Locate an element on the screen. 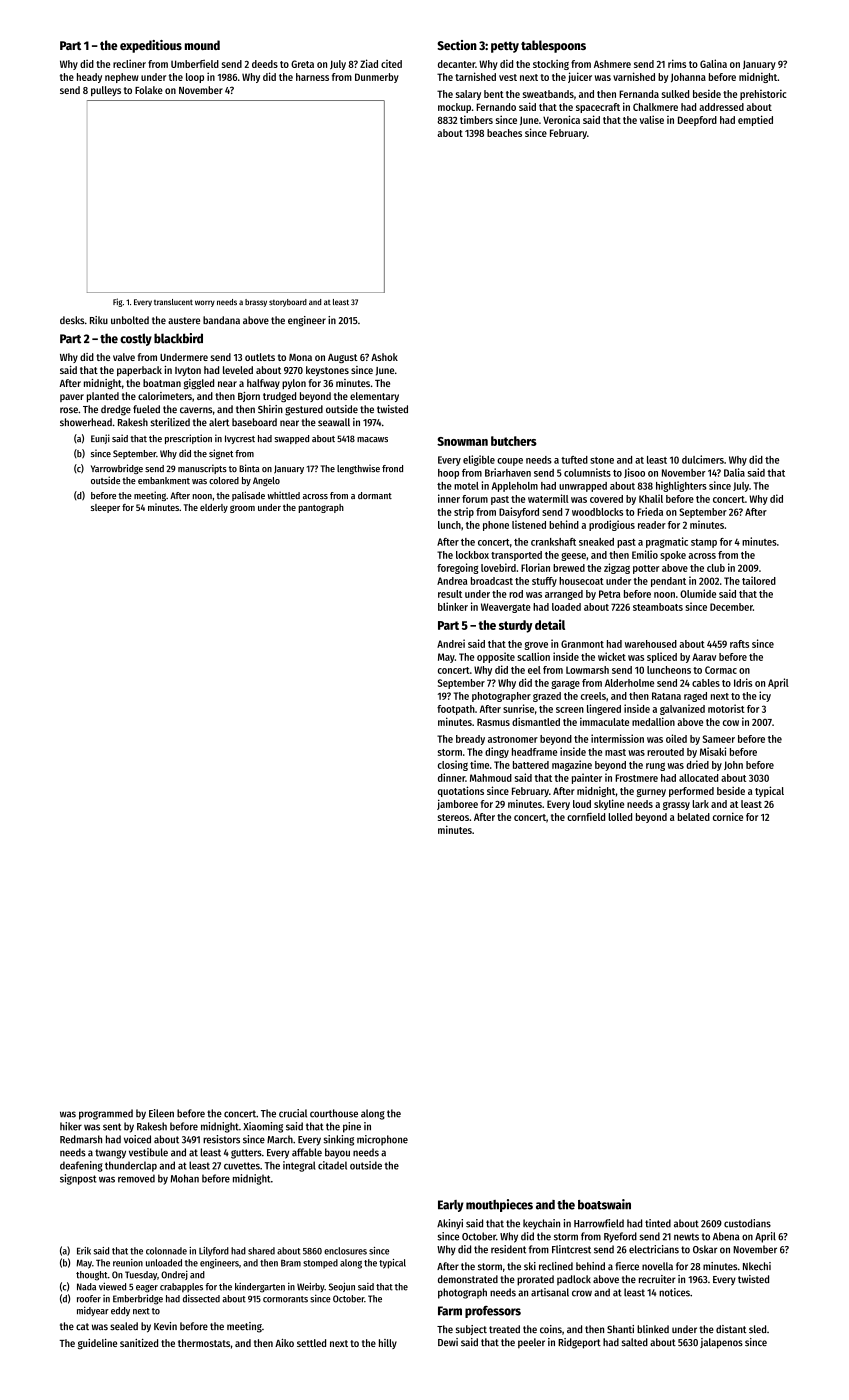  Eunji is located at coordinates (100, 439).
